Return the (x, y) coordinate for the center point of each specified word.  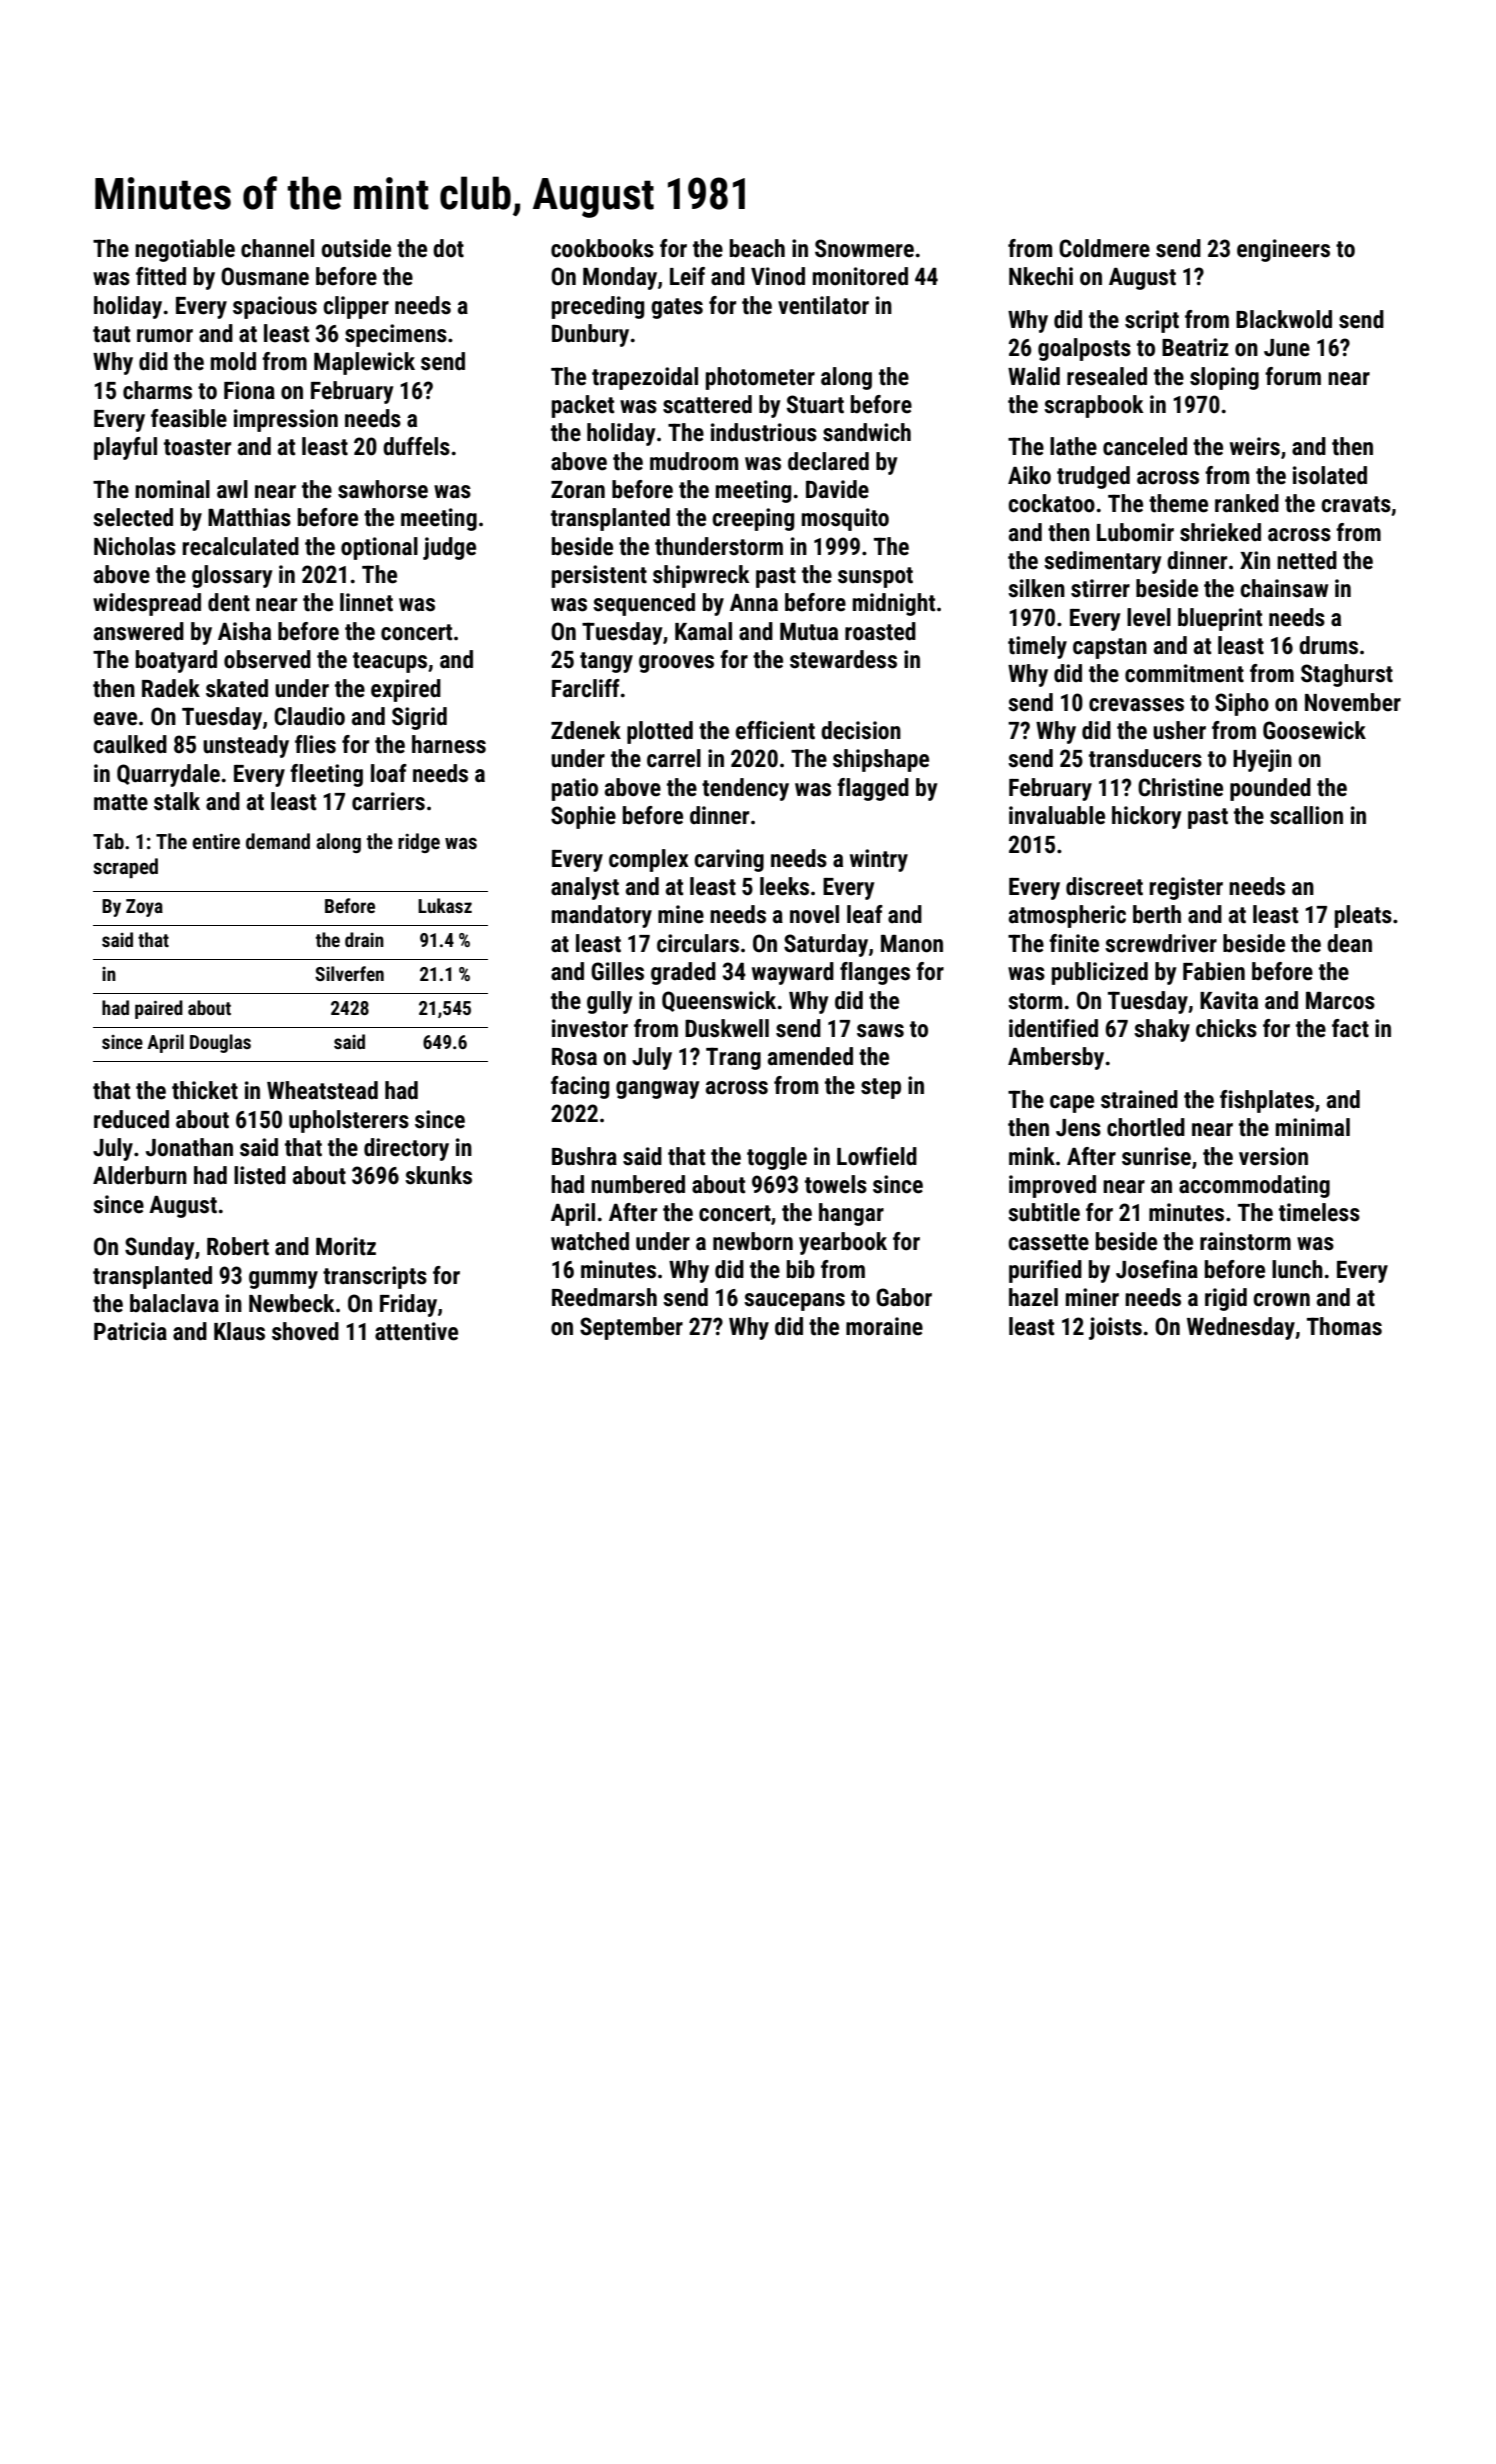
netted (1307, 560)
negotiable (185, 250)
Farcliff (586, 688)
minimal (1313, 1127)
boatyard (176, 661)
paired (159, 1009)
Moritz (346, 1246)
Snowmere (864, 248)
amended (810, 1056)
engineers (1283, 250)
